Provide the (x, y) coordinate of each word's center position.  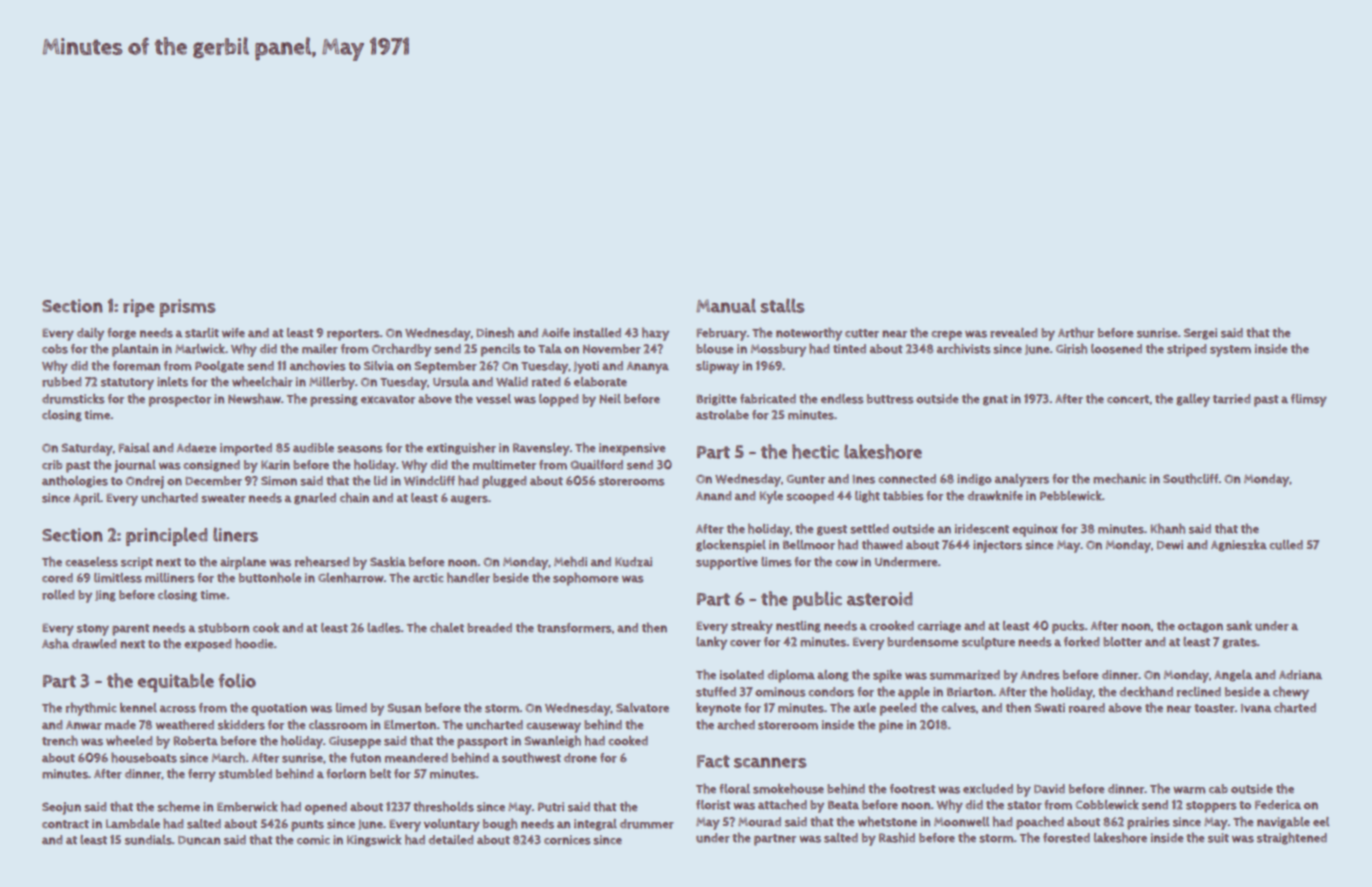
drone (580, 758)
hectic (815, 451)
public (817, 600)
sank (1239, 626)
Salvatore (642, 708)
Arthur (1076, 332)
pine (891, 726)
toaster (1214, 708)
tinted (849, 348)
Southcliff (1190, 479)
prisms (187, 308)
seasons (360, 449)
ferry (202, 775)
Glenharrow (351, 577)
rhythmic (91, 709)
